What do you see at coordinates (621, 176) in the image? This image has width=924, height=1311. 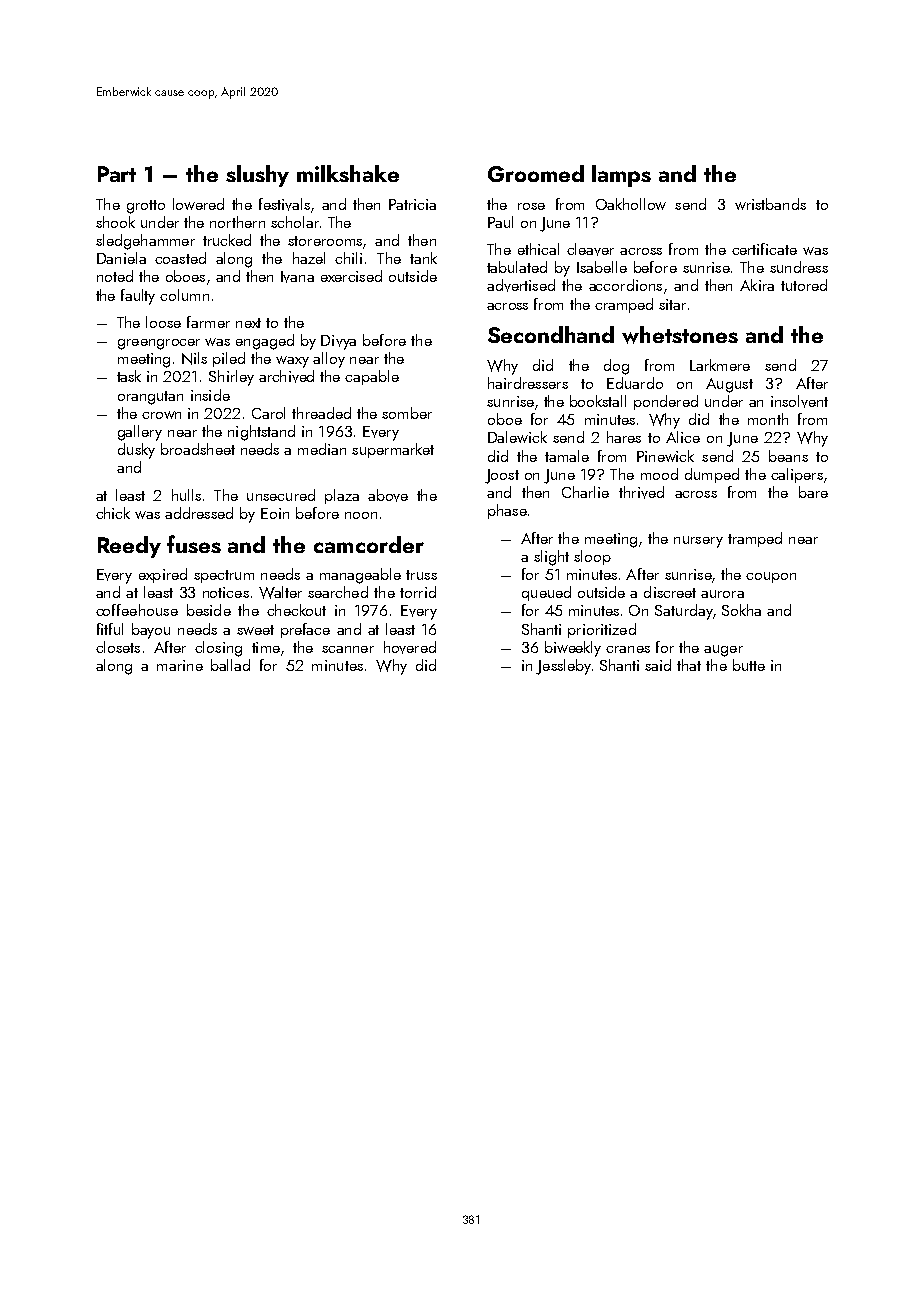 I see `lamps` at bounding box center [621, 176].
